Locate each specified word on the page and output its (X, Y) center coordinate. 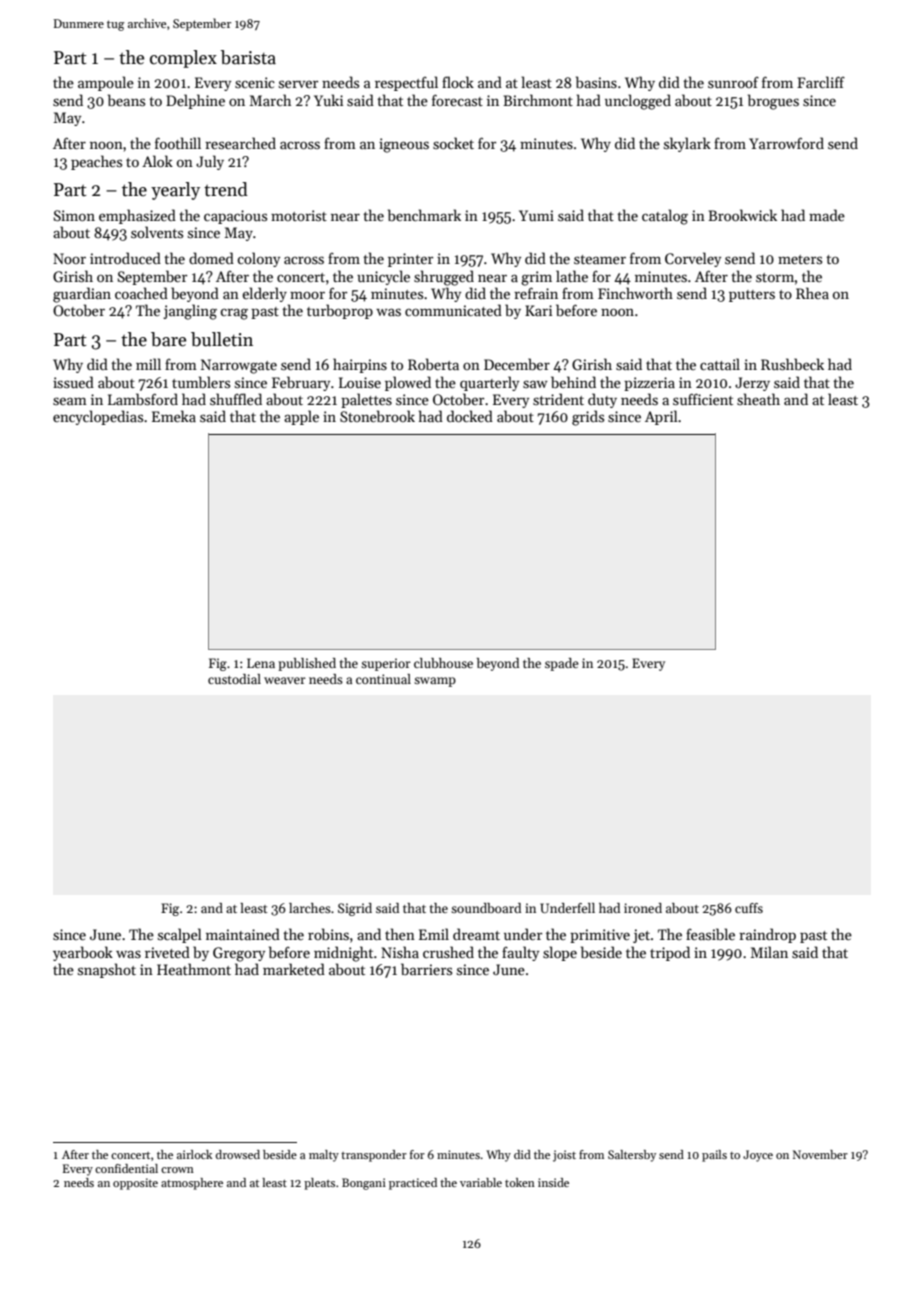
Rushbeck (792, 364)
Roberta (433, 364)
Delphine (195, 101)
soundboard (486, 908)
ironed (643, 908)
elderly (264, 294)
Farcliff (821, 82)
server (298, 84)
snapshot (107, 970)
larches (310, 908)
